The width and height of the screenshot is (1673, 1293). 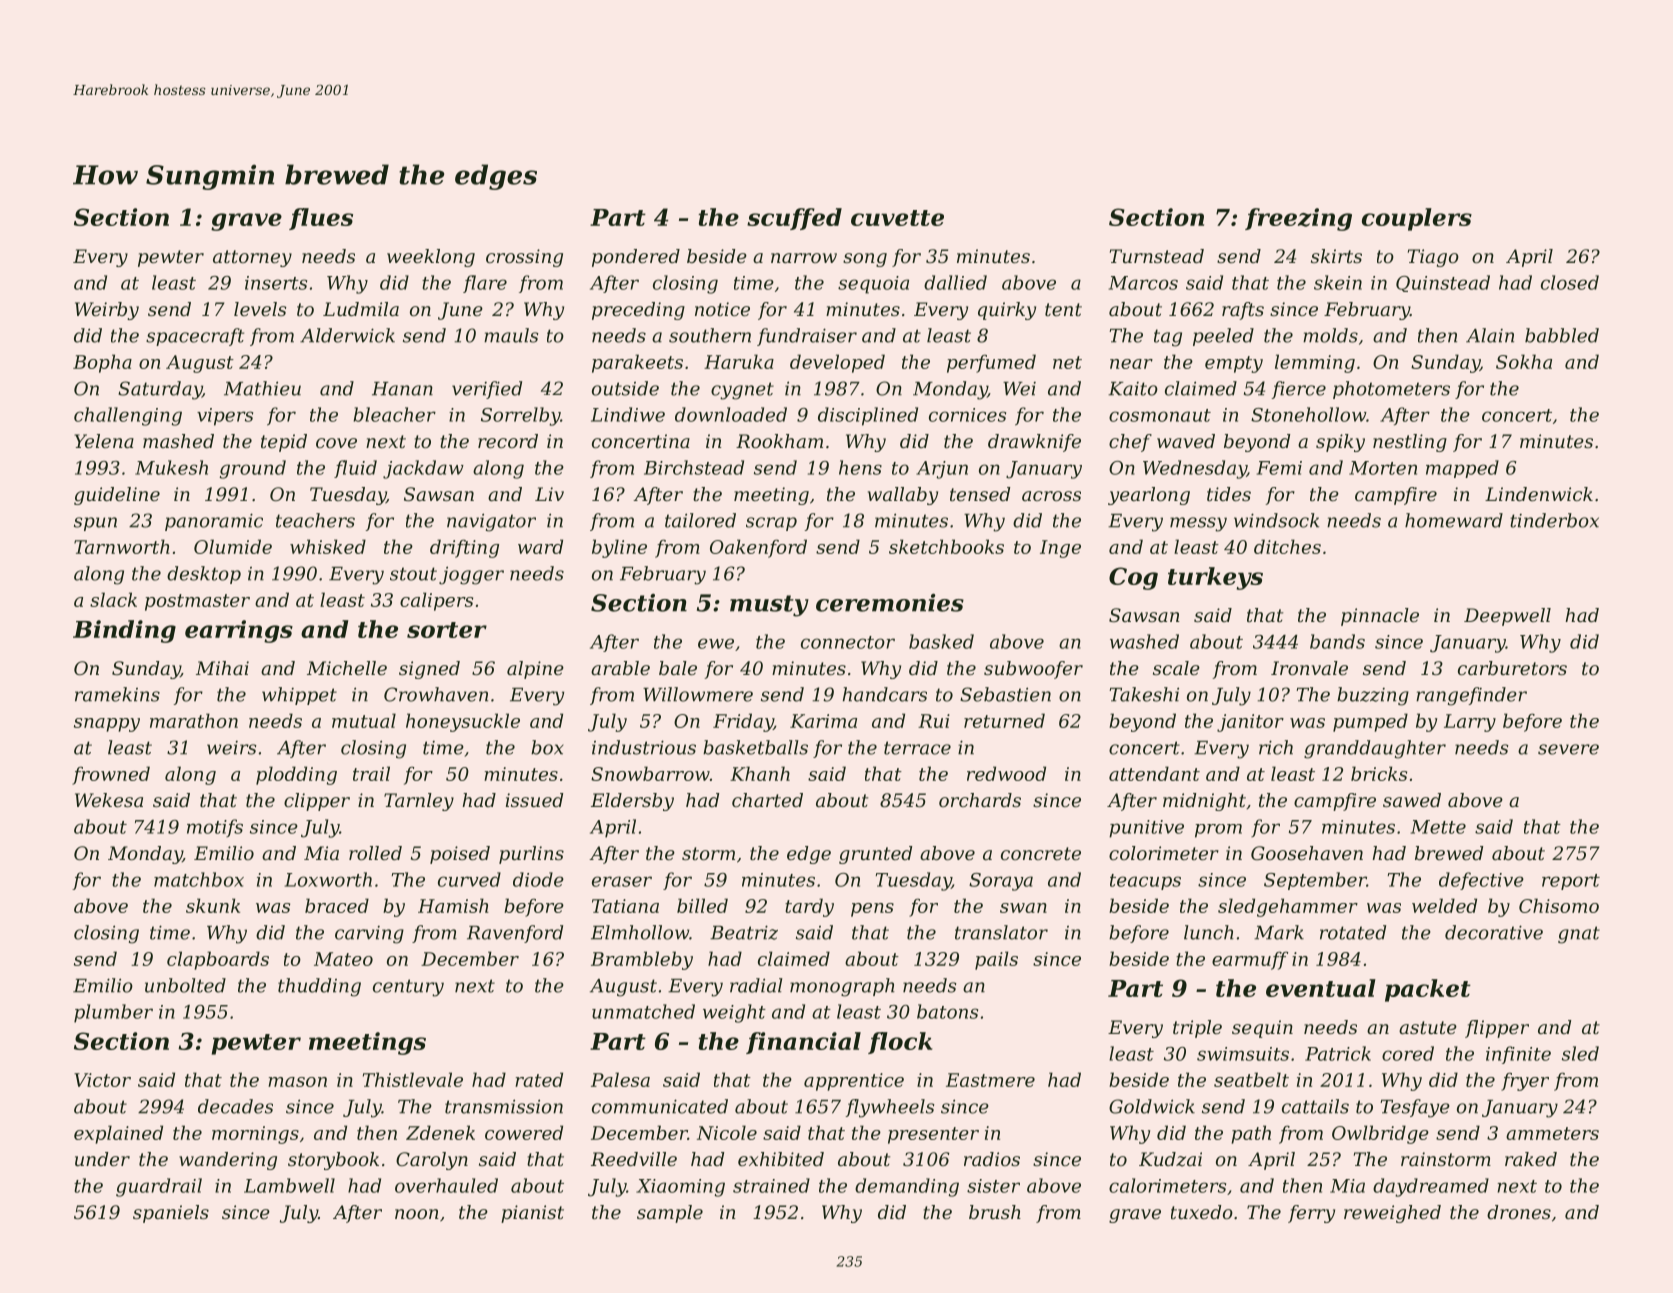 I want to click on trail, so click(x=371, y=773).
